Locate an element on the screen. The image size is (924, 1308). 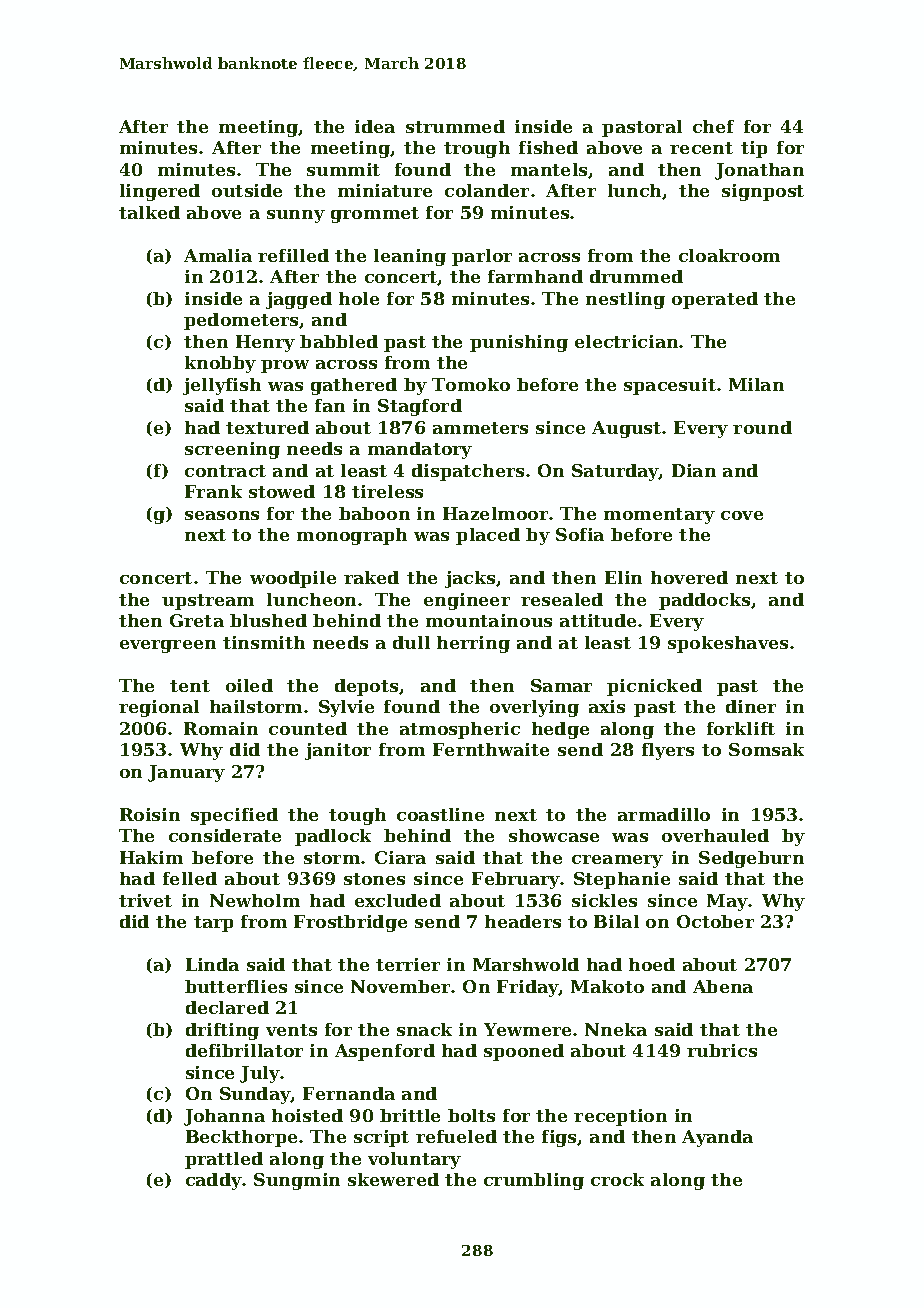
prattled is located at coordinates (224, 1160).
